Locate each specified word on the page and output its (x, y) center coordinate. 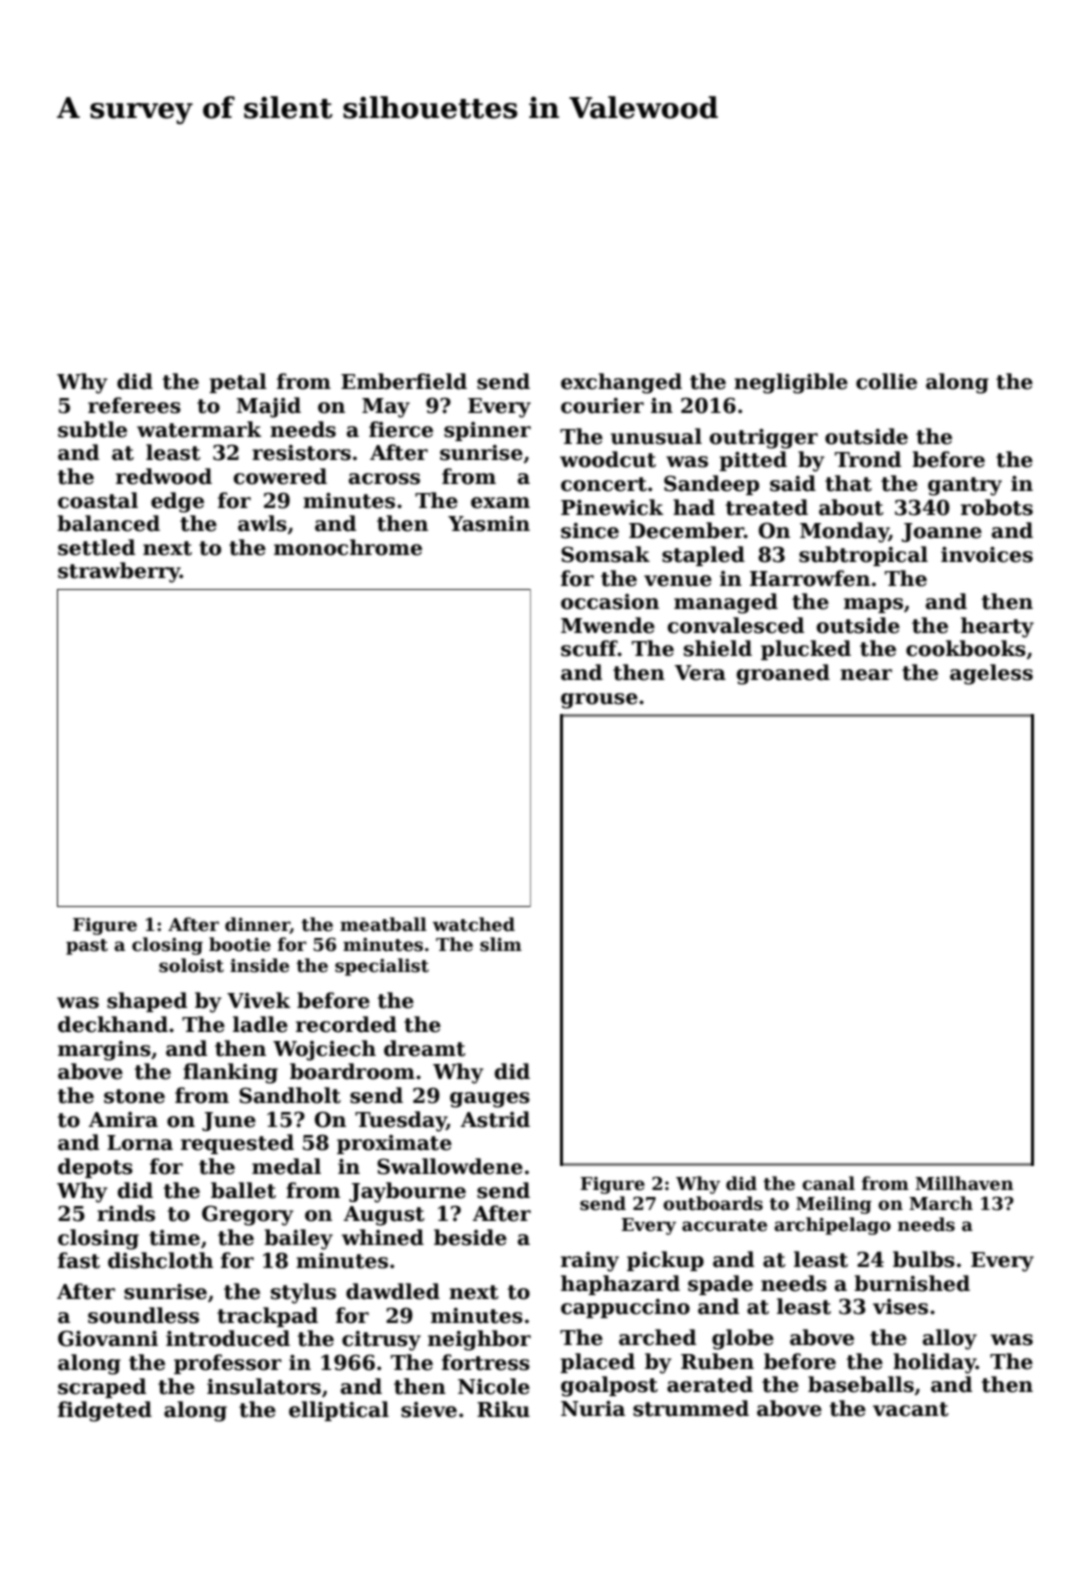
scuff (589, 648)
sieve (429, 1410)
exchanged (621, 383)
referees (134, 405)
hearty (997, 627)
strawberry (119, 572)
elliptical (339, 1411)
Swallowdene (450, 1166)
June (229, 1121)
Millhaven (964, 1183)
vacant (911, 1409)
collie (886, 381)
